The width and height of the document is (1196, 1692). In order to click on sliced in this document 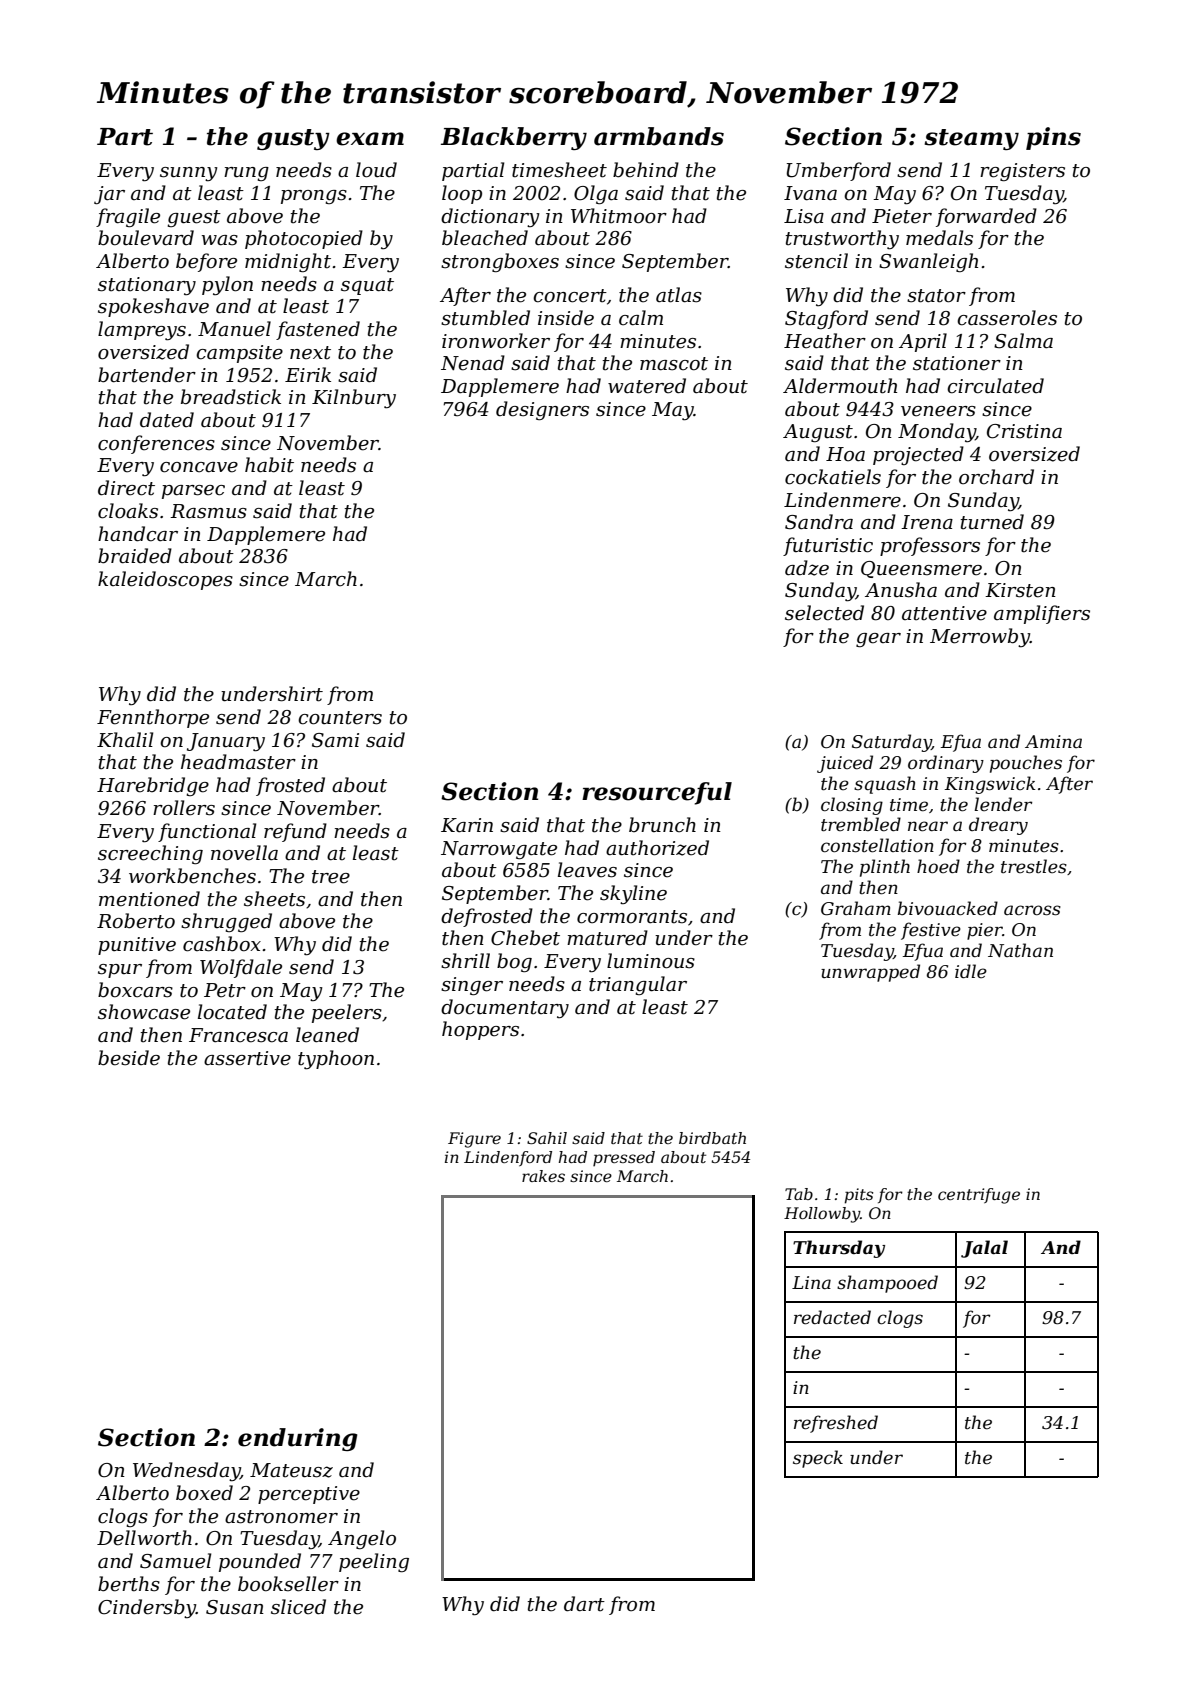, I will do `click(298, 1607)`.
